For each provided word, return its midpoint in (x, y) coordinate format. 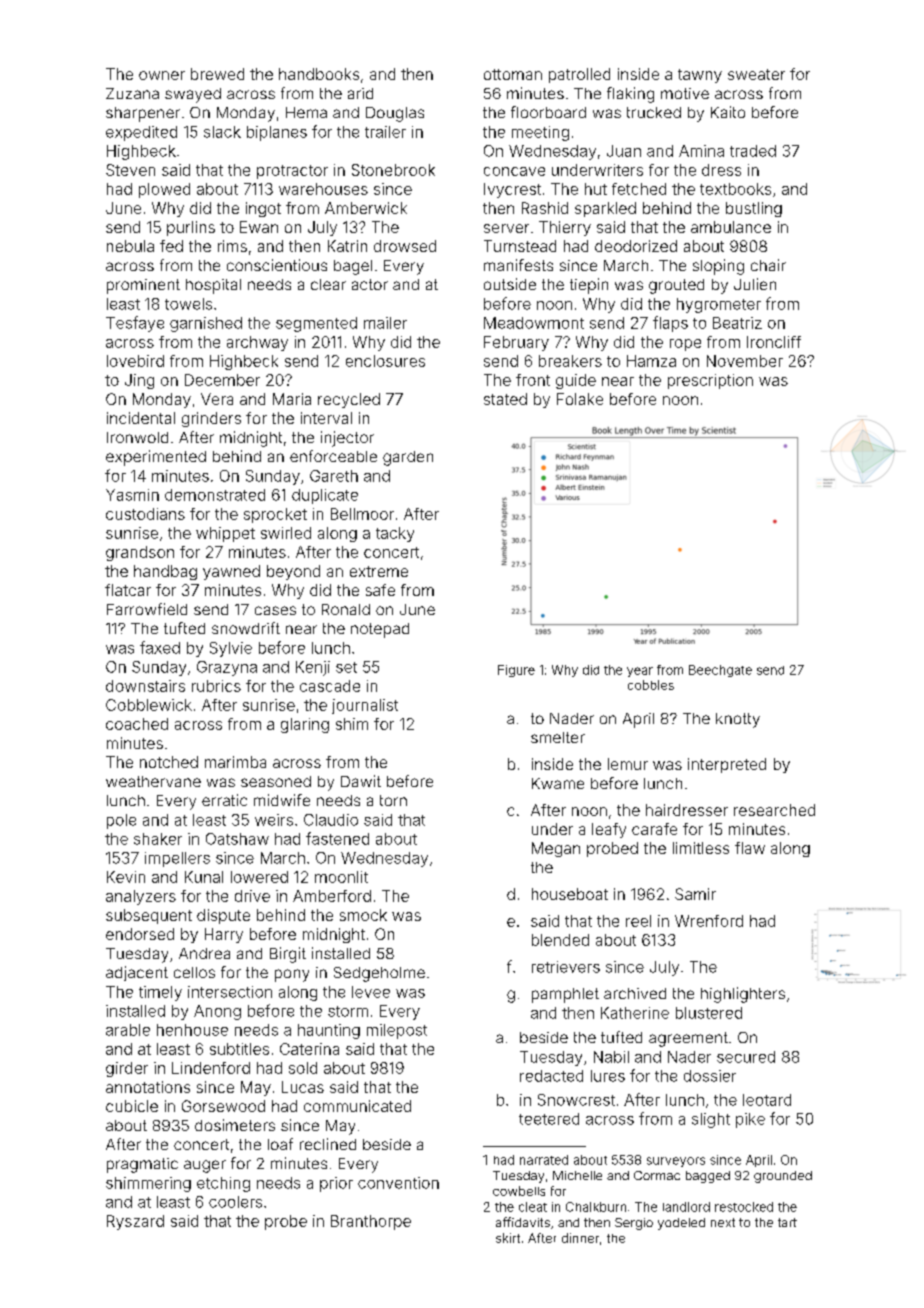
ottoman (513, 74)
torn (393, 800)
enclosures (385, 361)
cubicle (132, 1106)
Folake (580, 399)
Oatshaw (237, 839)
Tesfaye (135, 324)
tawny (700, 76)
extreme (379, 571)
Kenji (313, 668)
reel (638, 921)
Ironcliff (774, 342)
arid (360, 93)
